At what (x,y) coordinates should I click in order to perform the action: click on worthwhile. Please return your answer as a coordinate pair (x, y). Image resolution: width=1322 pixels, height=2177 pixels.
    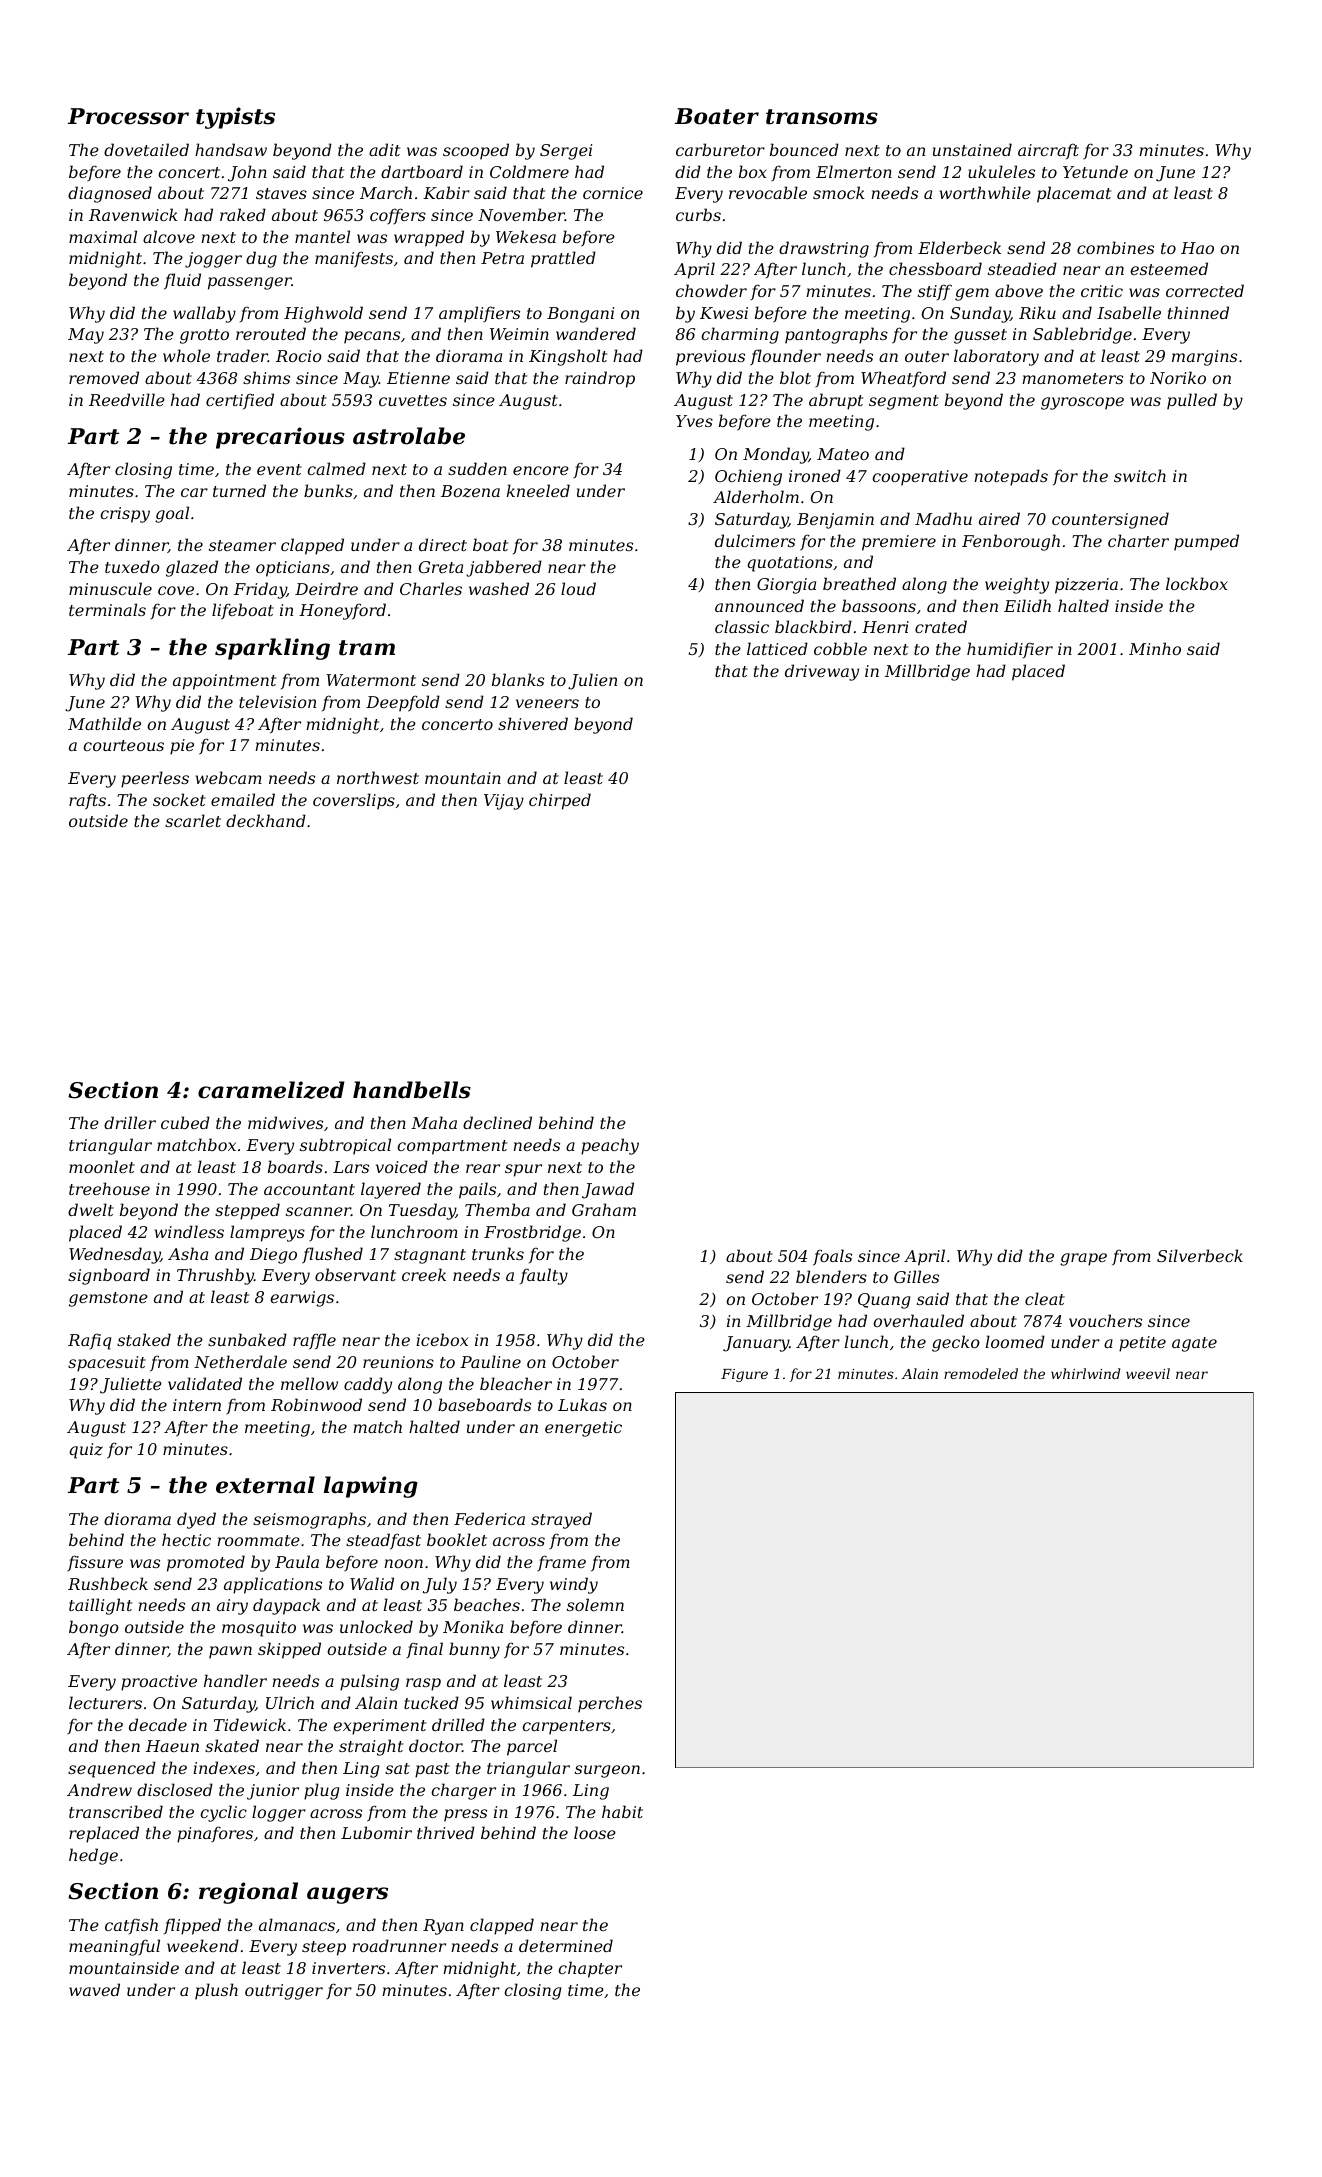
    Looking at the image, I should click on (985, 192).
